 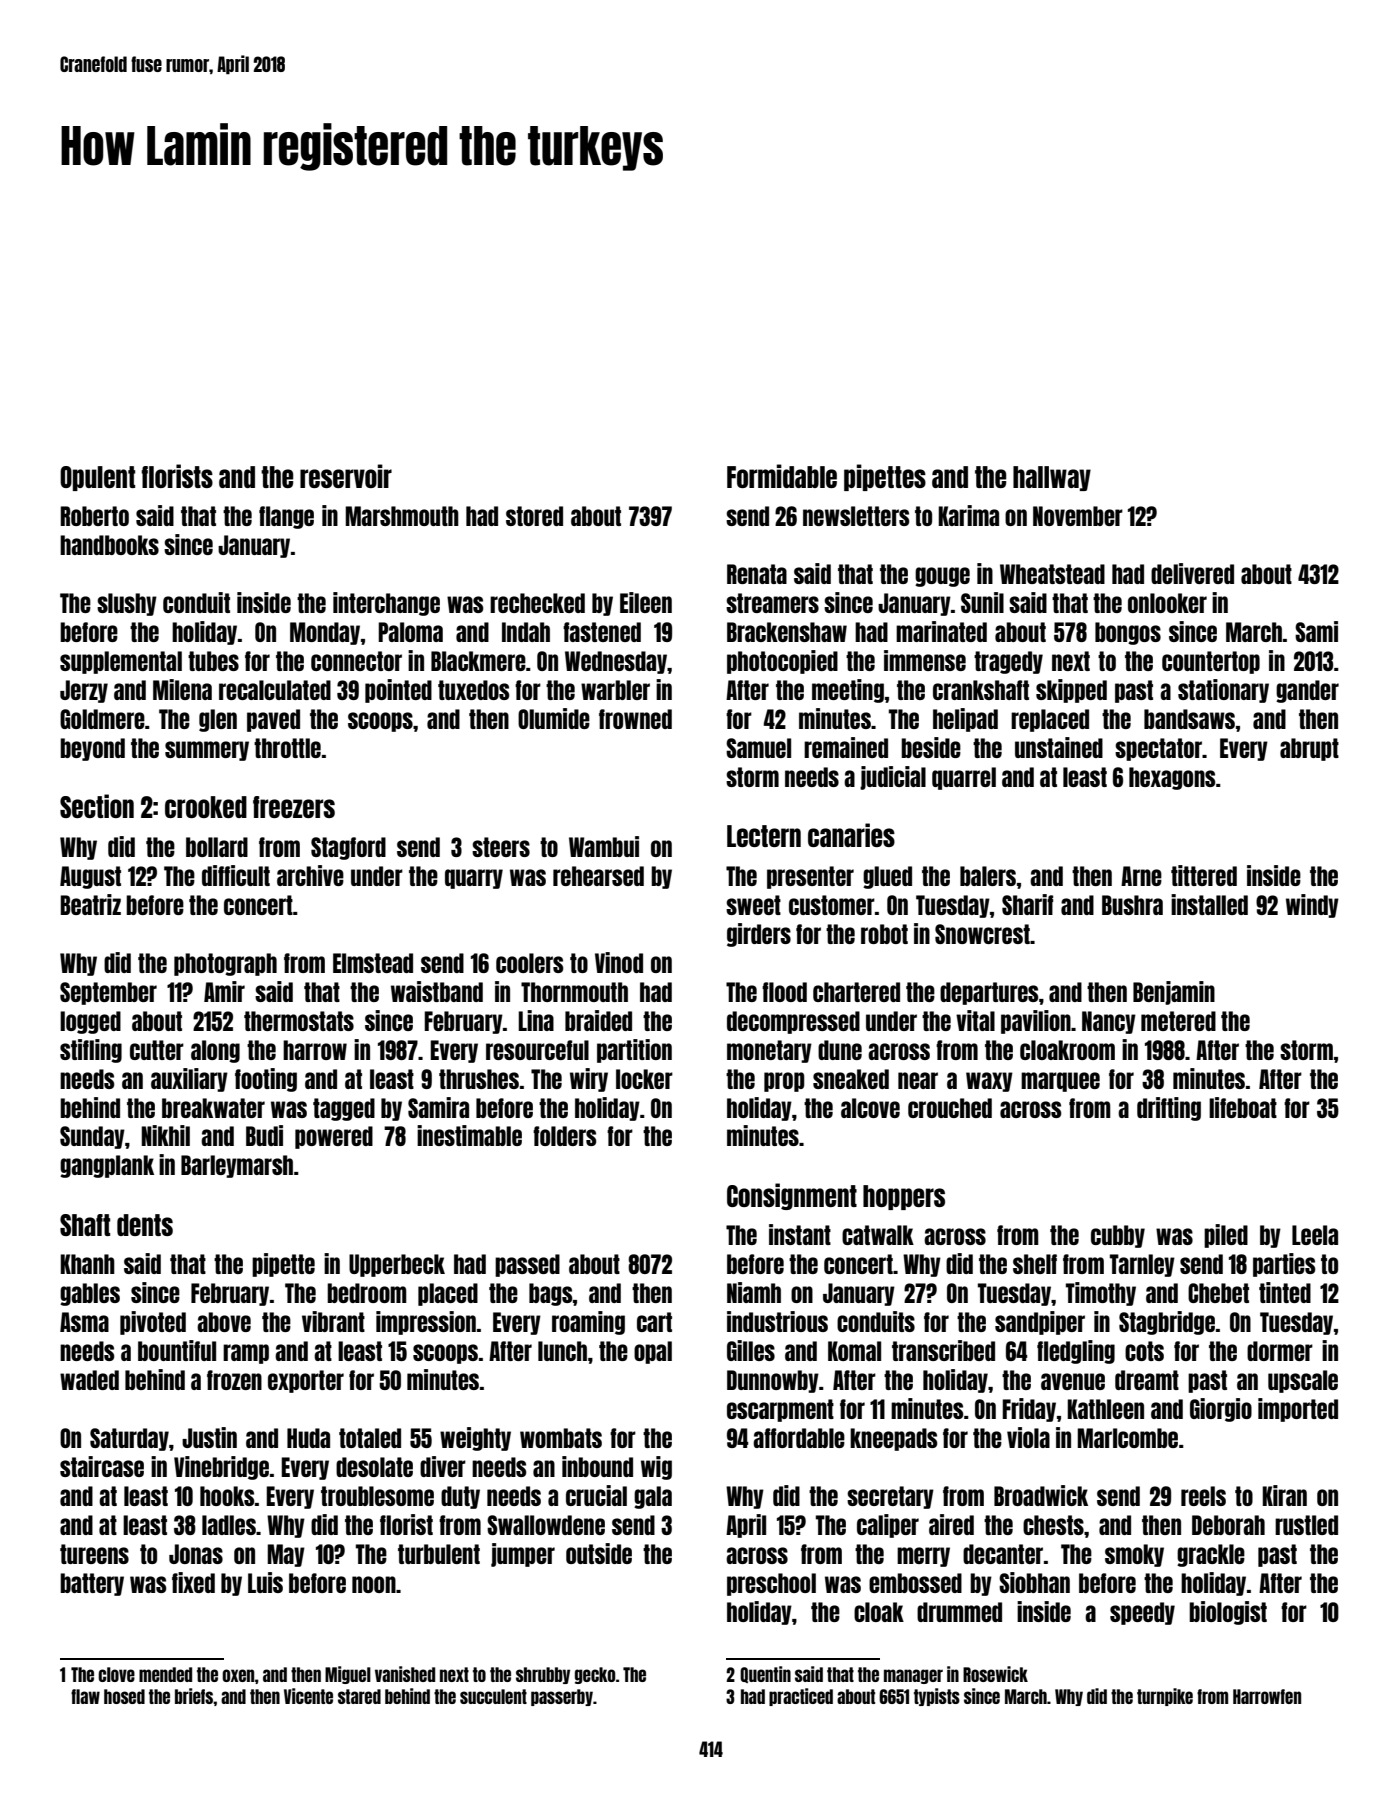 I want to click on reservoir, so click(x=346, y=476).
